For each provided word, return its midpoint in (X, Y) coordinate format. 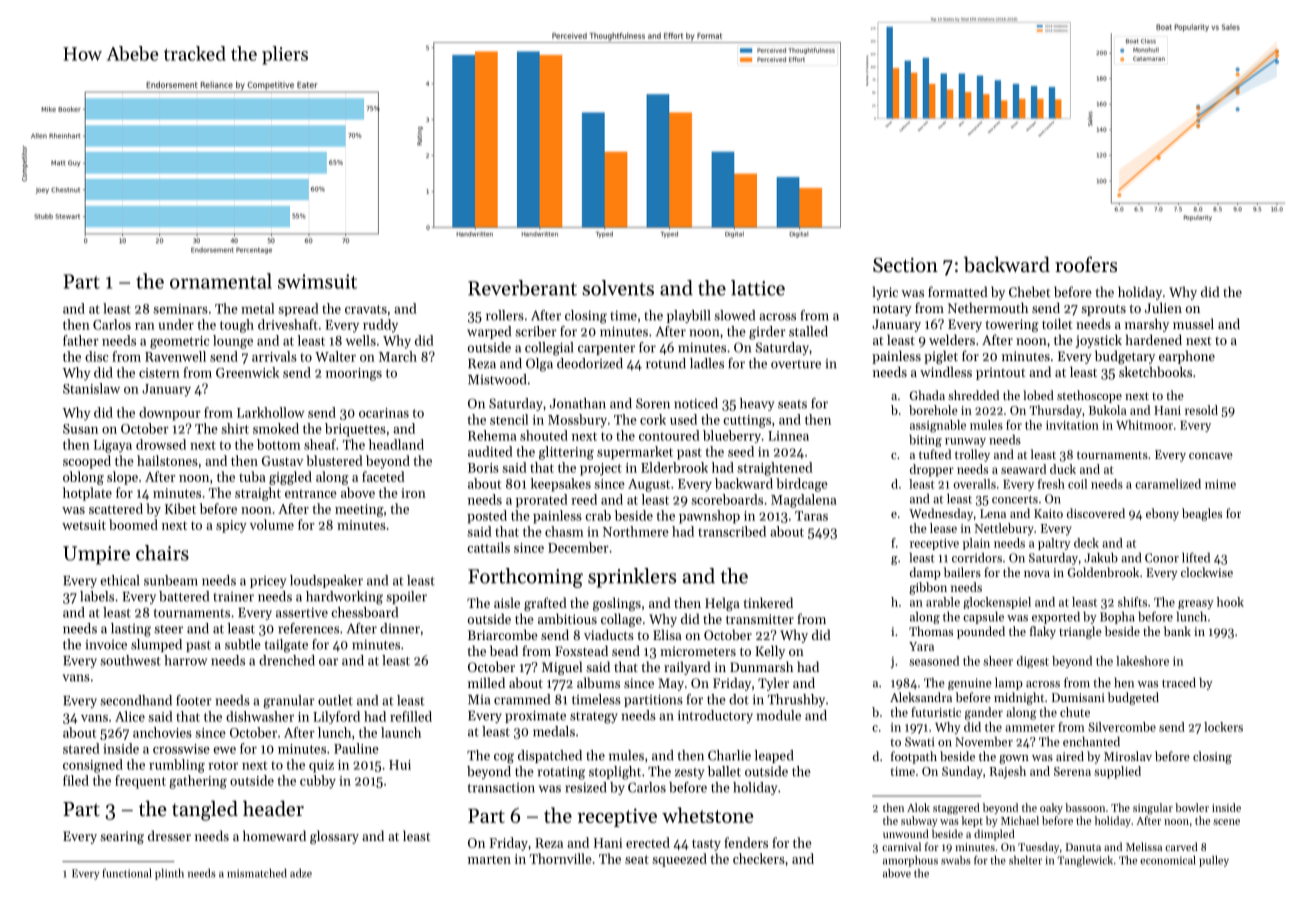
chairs (162, 553)
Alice (130, 716)
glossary (334, 837)
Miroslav (1128, 756)
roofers (1086, 264)
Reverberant (522, 288)
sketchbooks (1155, 371)
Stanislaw (91, 388)
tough (237, 326)
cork (653, 419)
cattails (488, 547)
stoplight (615, 773)
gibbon (928, 588)
